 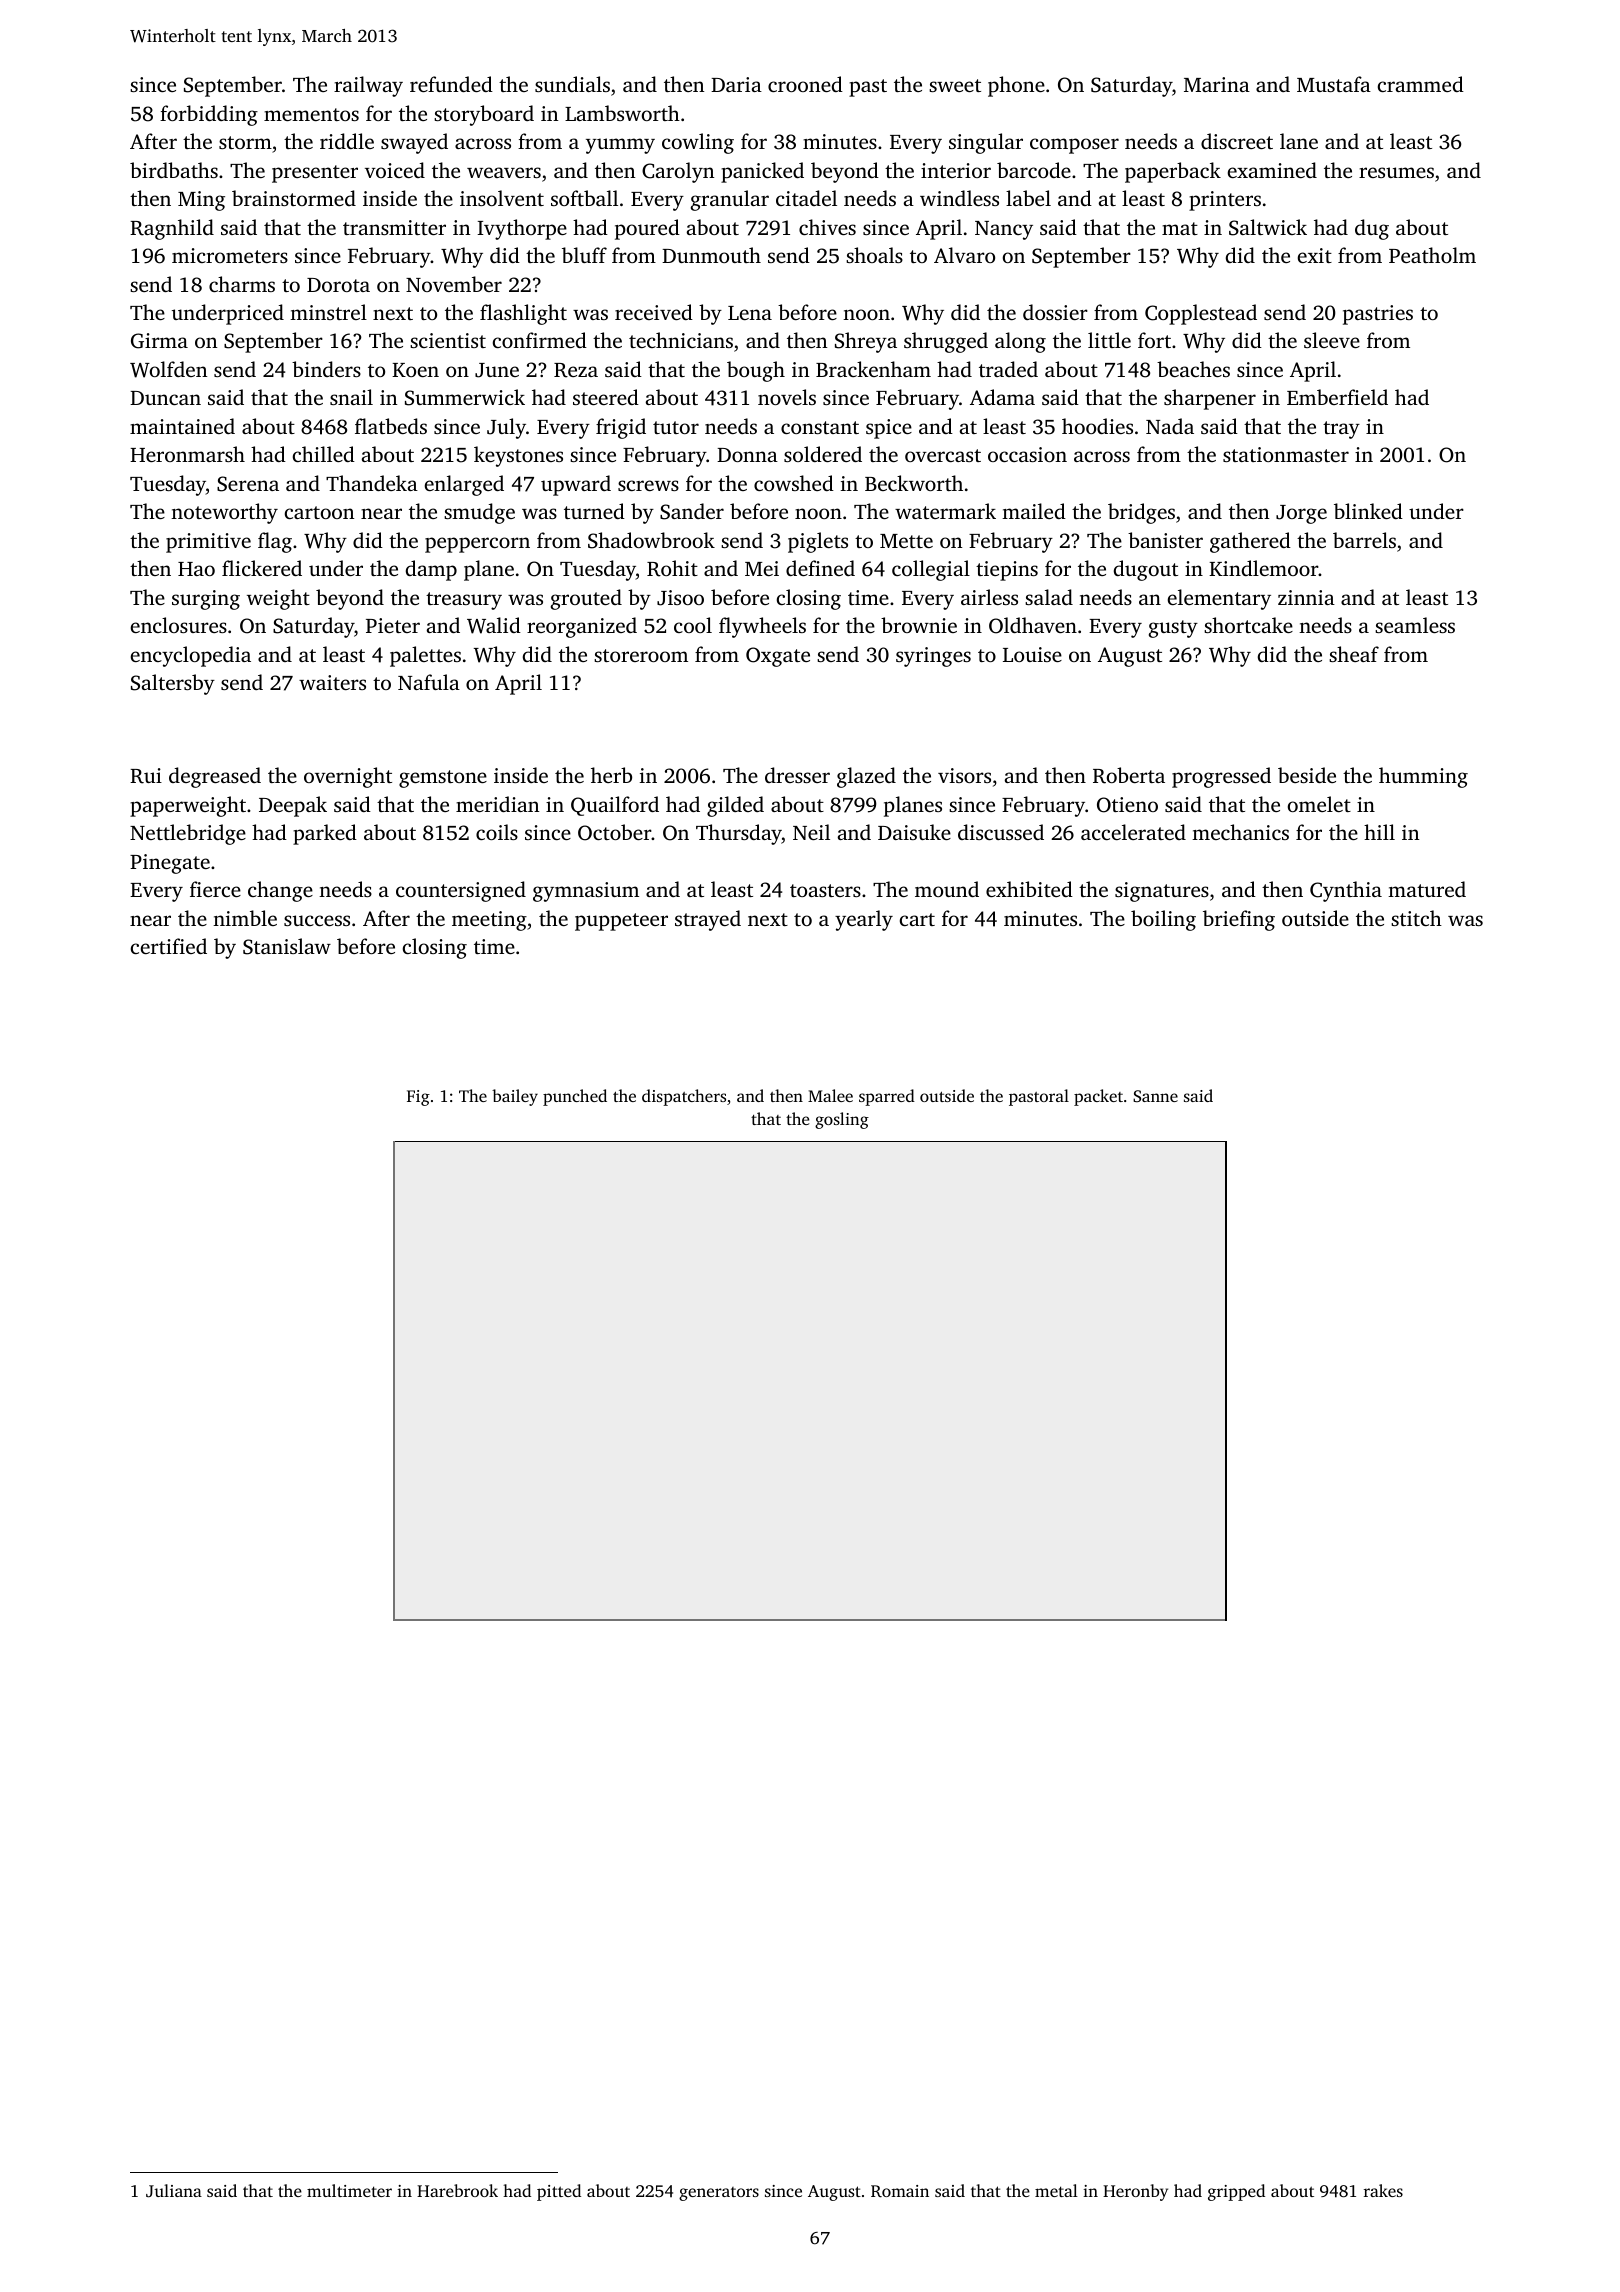 What do you see at coordinates (900, 2191) in the image?
I see `Romain` at bounding box center [900, 2191].
